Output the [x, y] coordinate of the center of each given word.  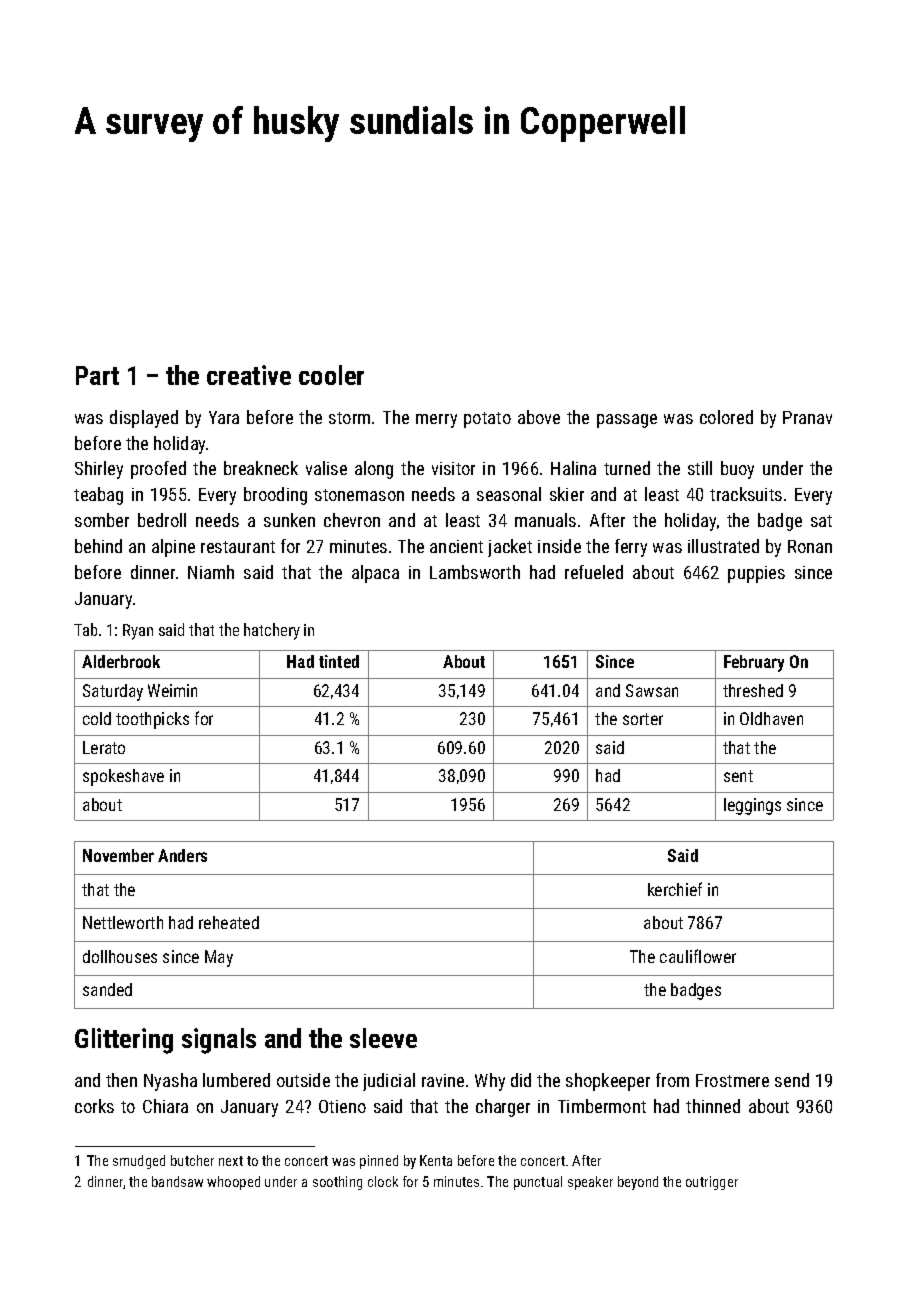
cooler [331, 375]
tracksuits [746, 494]
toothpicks [152, 720]
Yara [224, 417]
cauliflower [698, 956]
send [792, 1080]
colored [726, 417]
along [374, 470]
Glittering [124, 1041]
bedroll [162, 520]
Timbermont [602, 1106]
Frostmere [732, 1080]
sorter [643, 719]
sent [738, 776]
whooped [233, 1183]
